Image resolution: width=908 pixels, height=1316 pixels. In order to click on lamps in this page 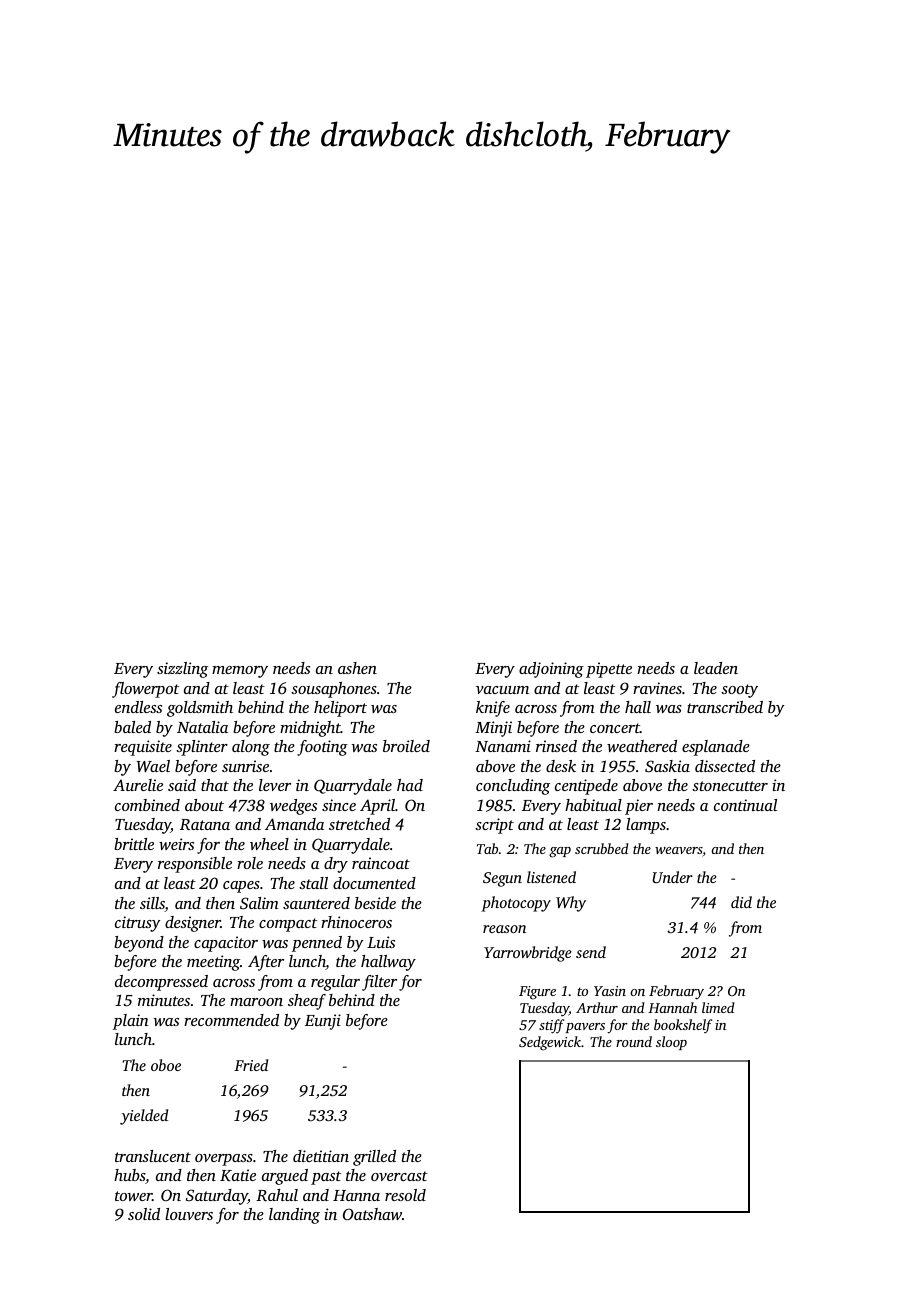, I will do `click(646, 826)`.
